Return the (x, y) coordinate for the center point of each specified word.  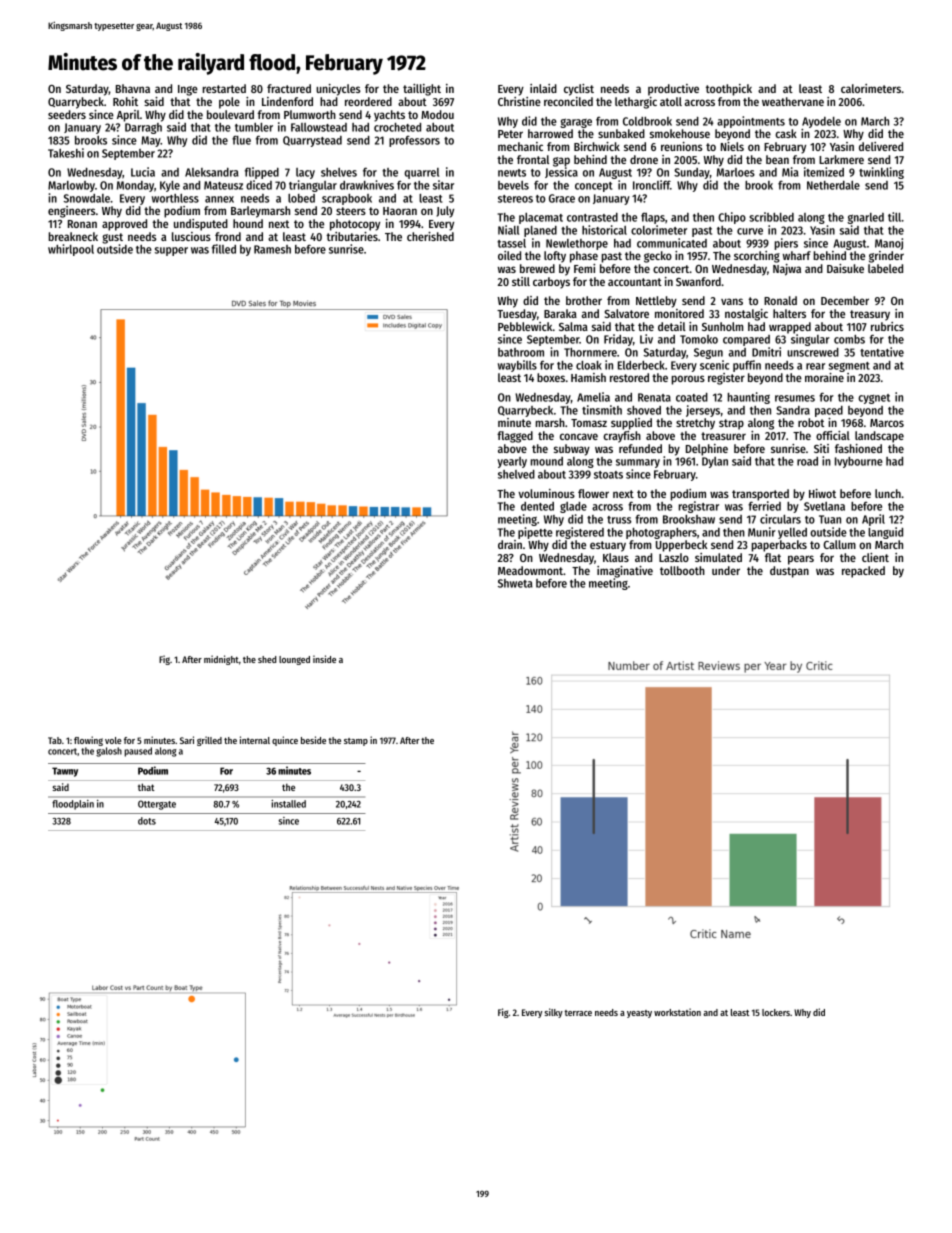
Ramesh (272, 249)
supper (171, 251)
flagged (515, 437)
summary (638, 463)
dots (147, 821)
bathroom (521, 352)
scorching (757, 257)
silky (553, 1013)
